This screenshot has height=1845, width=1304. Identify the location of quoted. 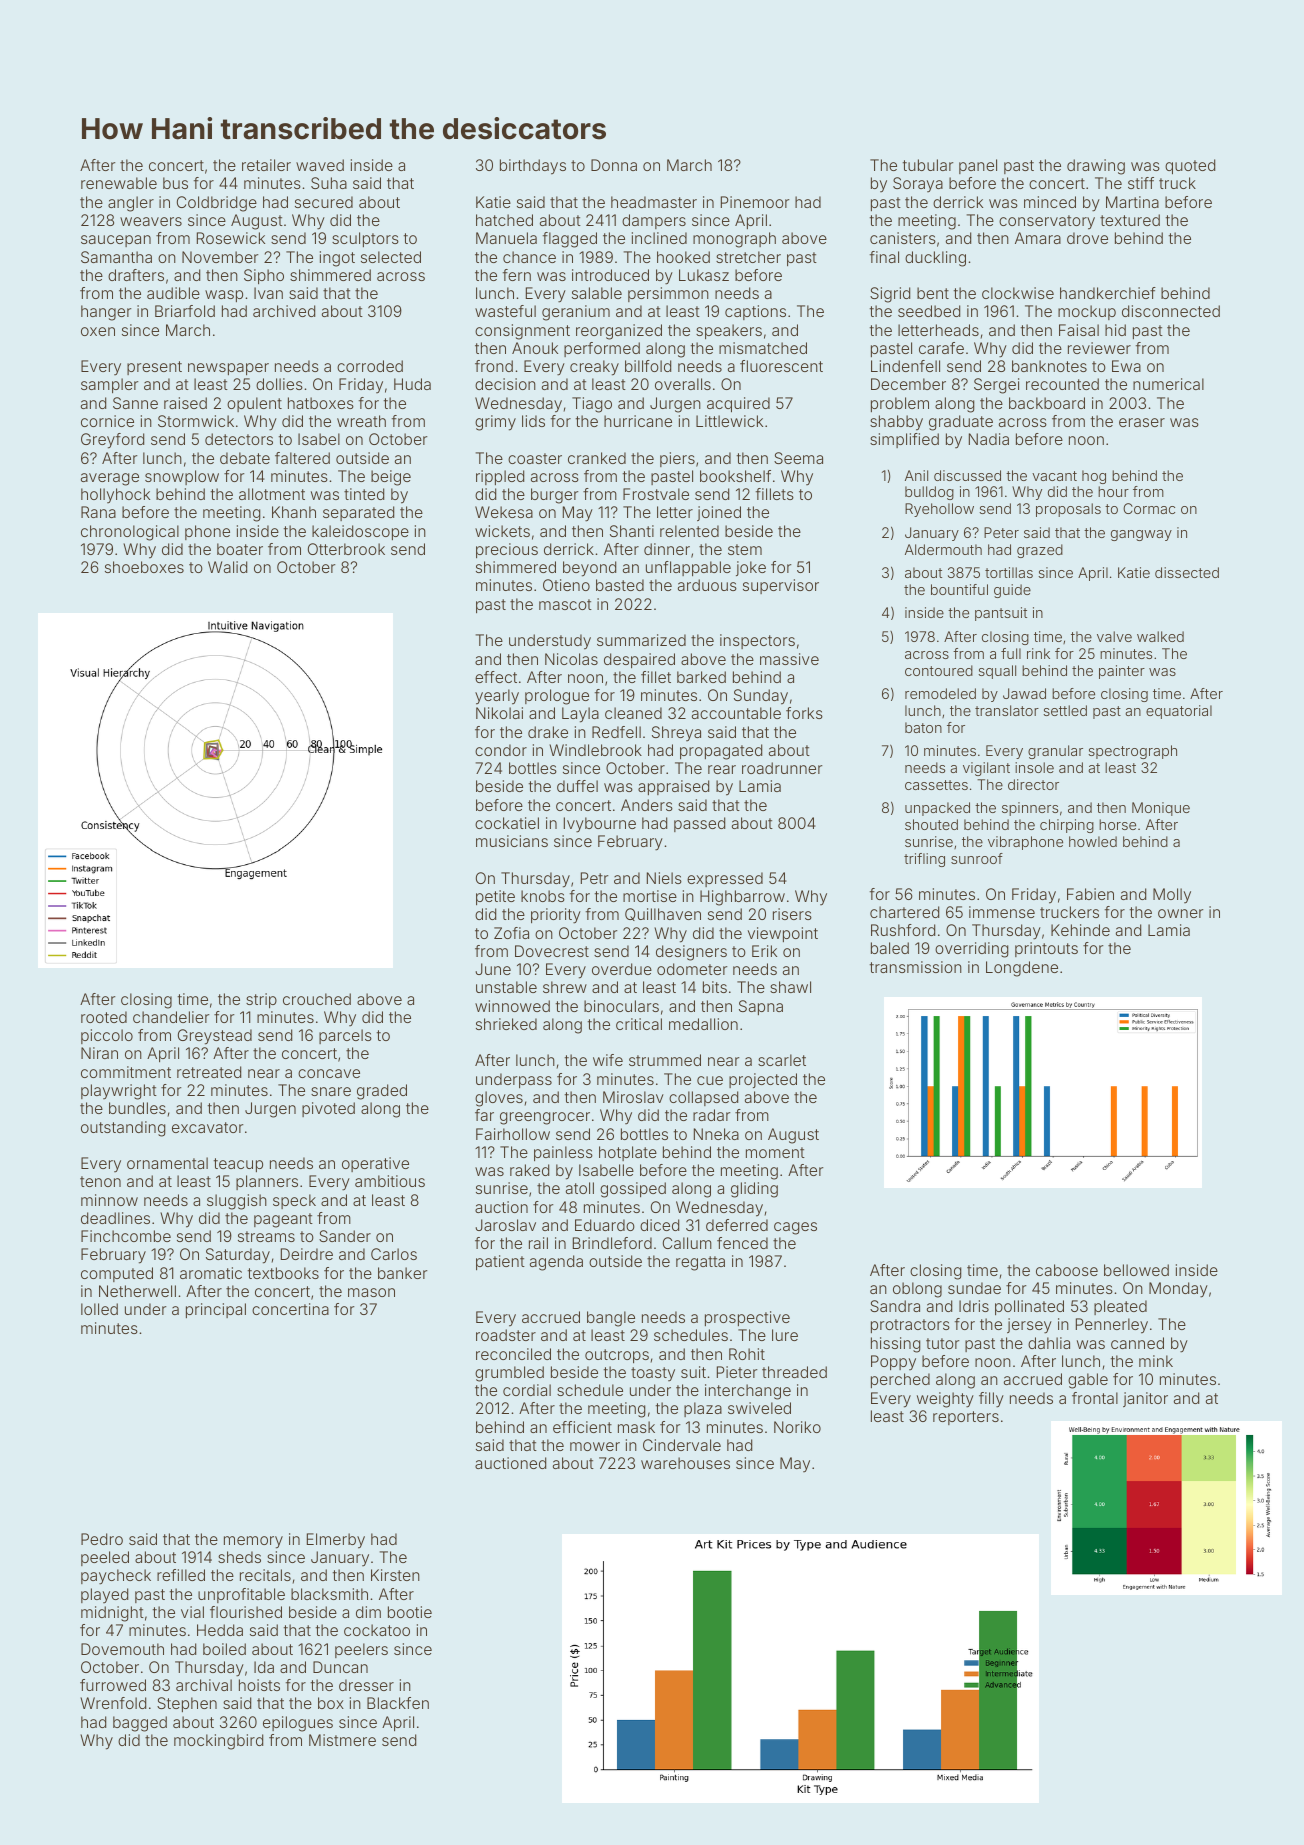
(1190, 167).
